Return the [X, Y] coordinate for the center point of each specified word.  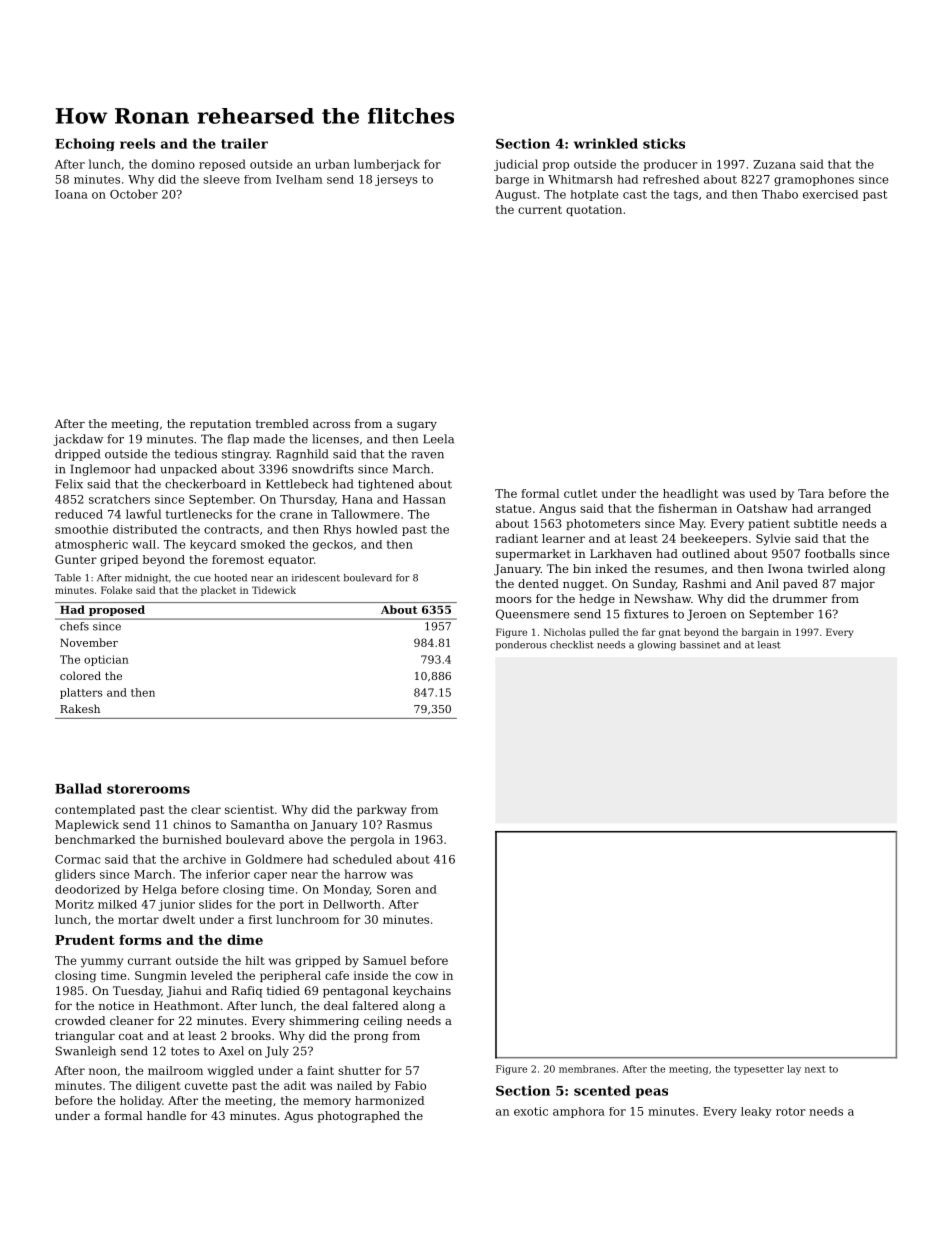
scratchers [119, 499]
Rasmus [409, 824]
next [815, 1069]
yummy [102, 963]
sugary [417, 426]
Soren [394, 889]
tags [686, 196]
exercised [830, 194]
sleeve [221, 179]
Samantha [260, 824]
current [540, 210]
